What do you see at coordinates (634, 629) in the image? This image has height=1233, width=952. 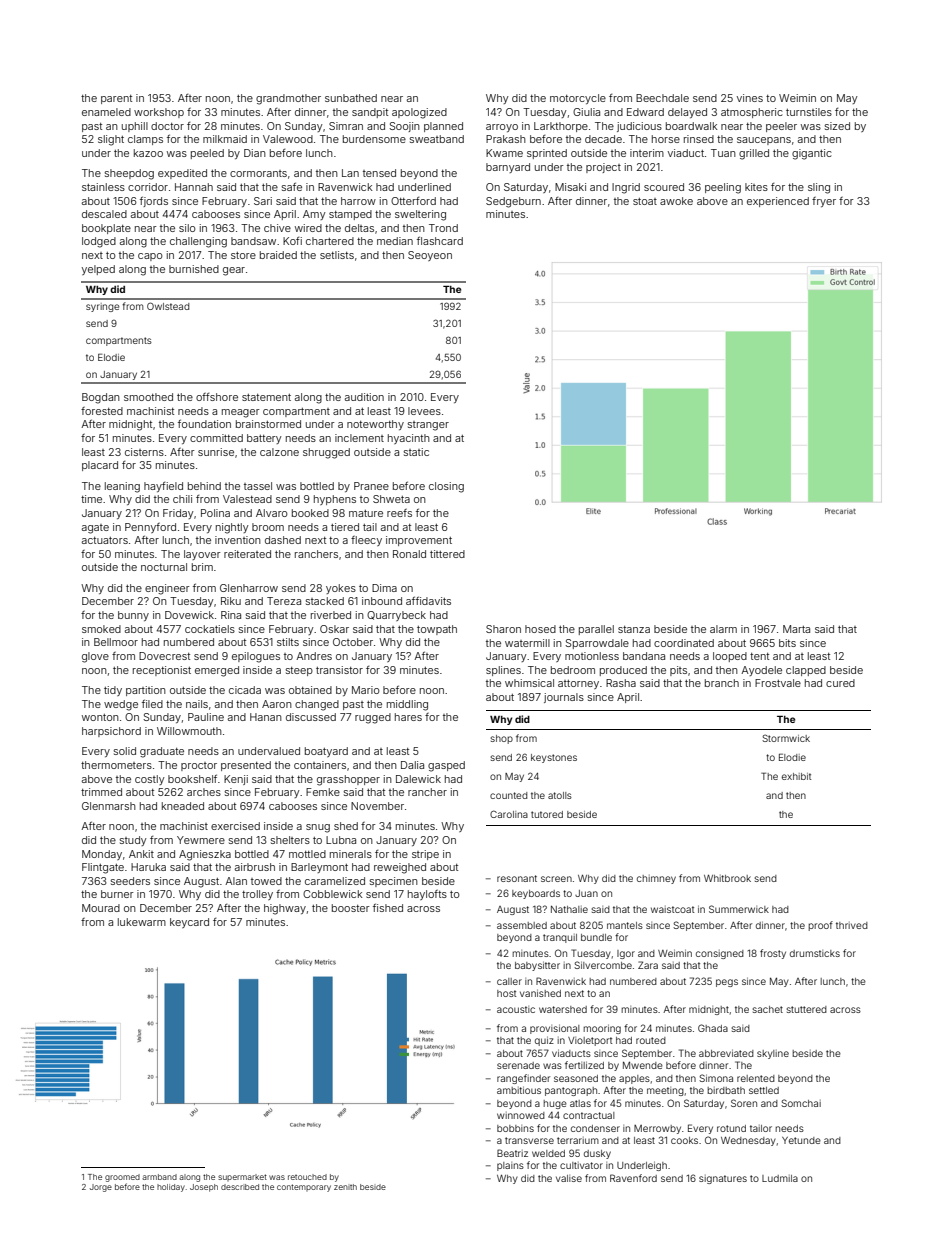 I see `stanza` at bounding box center [634, 629].
